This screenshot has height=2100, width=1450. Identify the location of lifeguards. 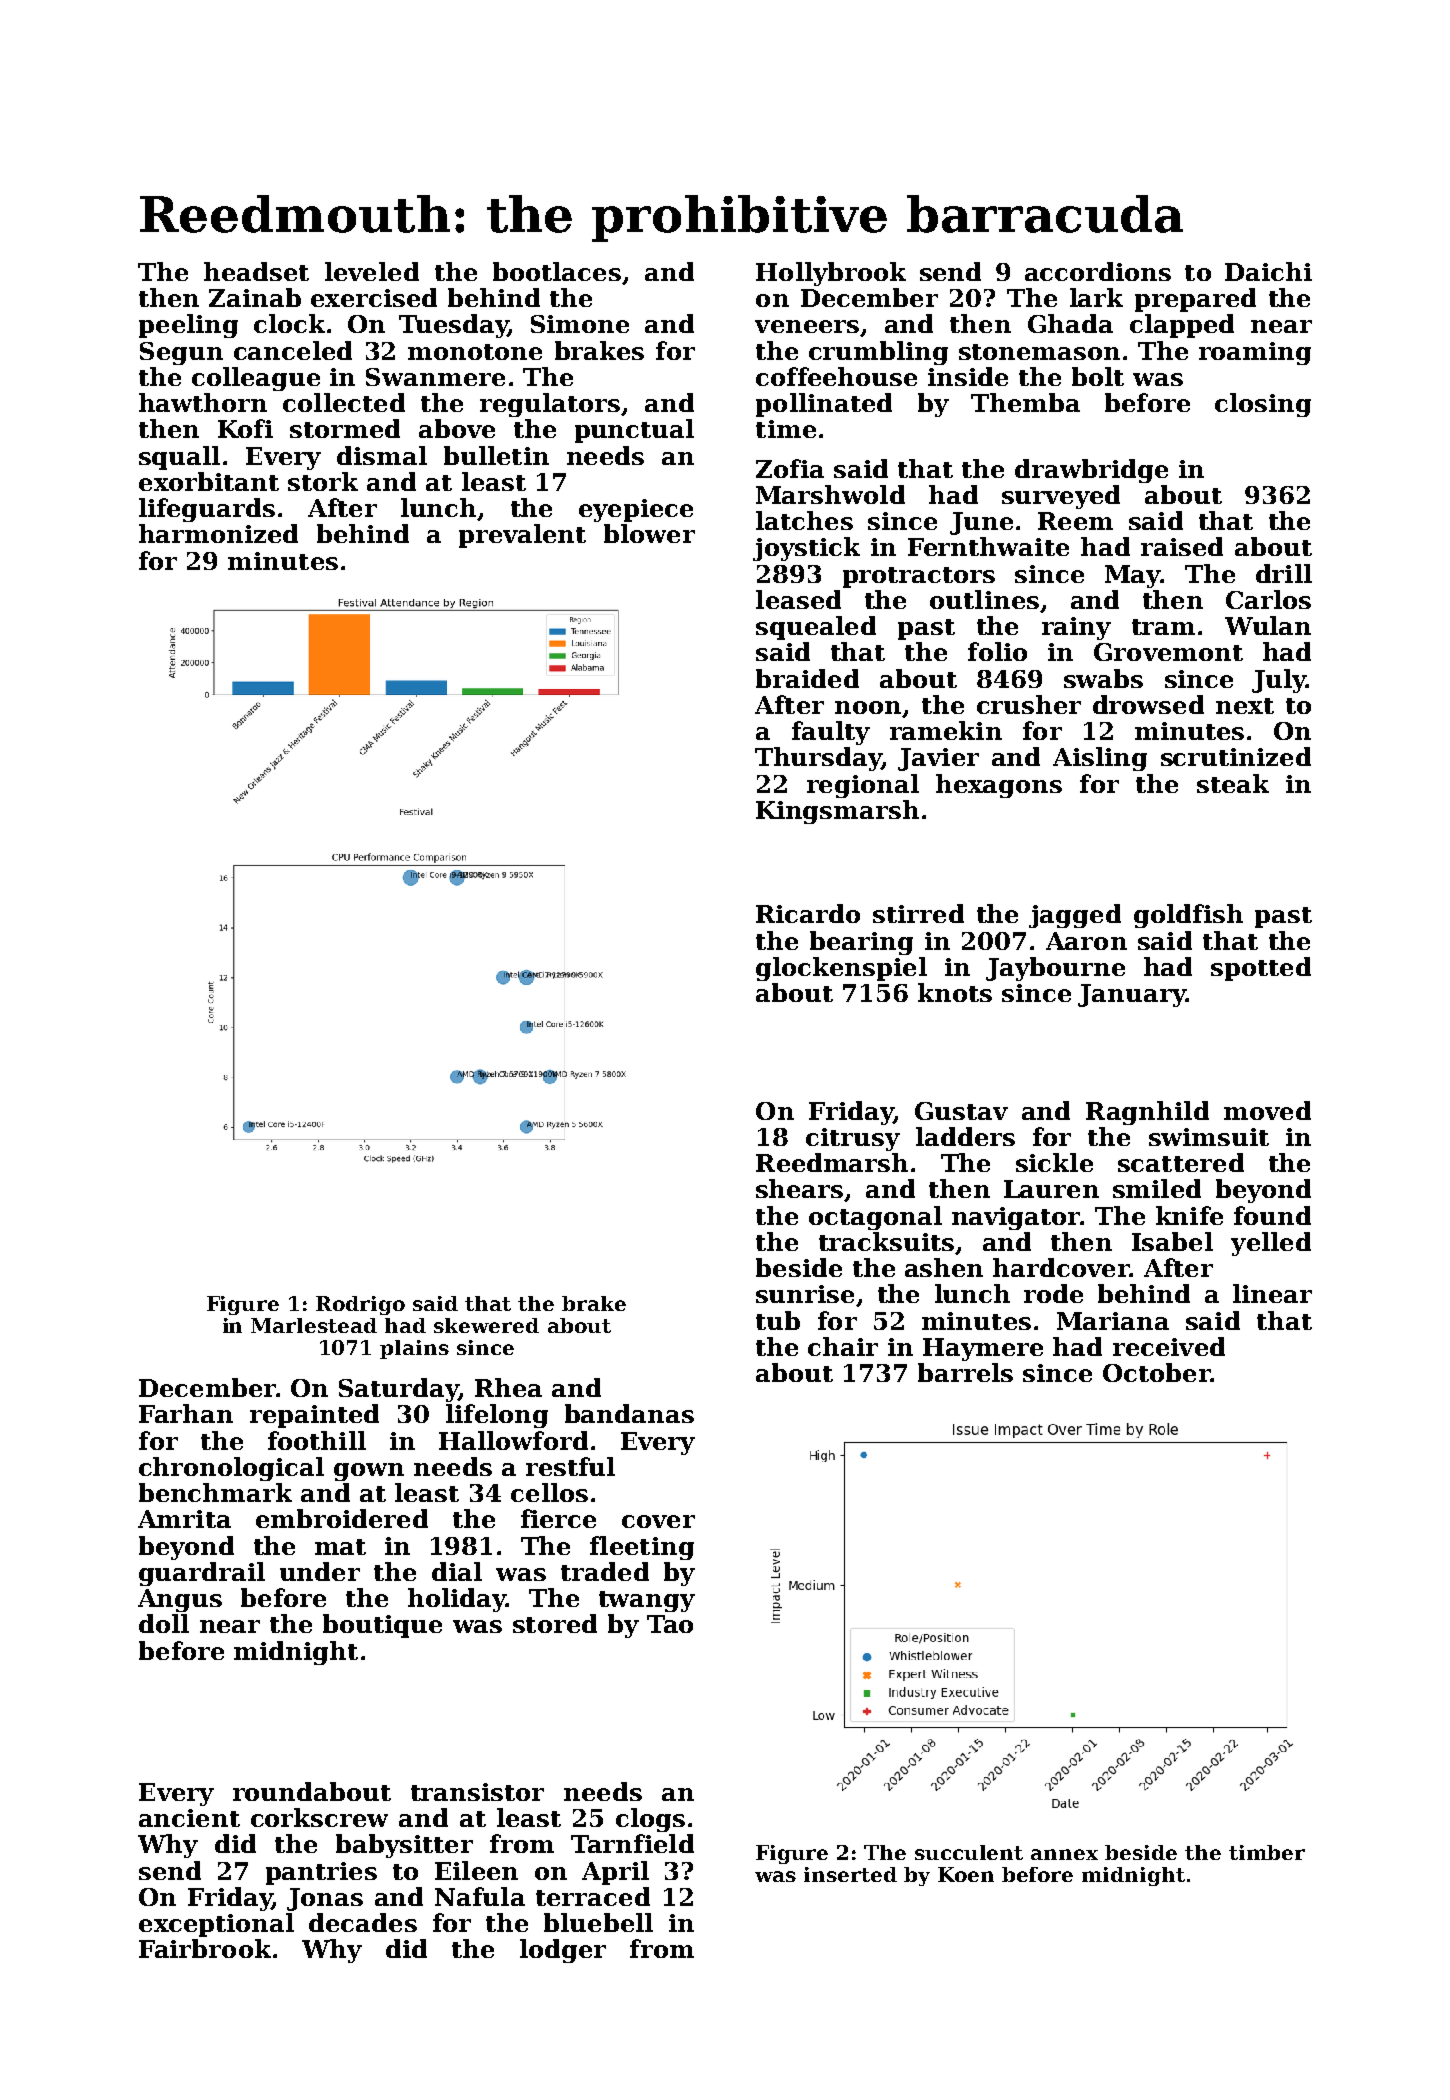
(207, 510).
